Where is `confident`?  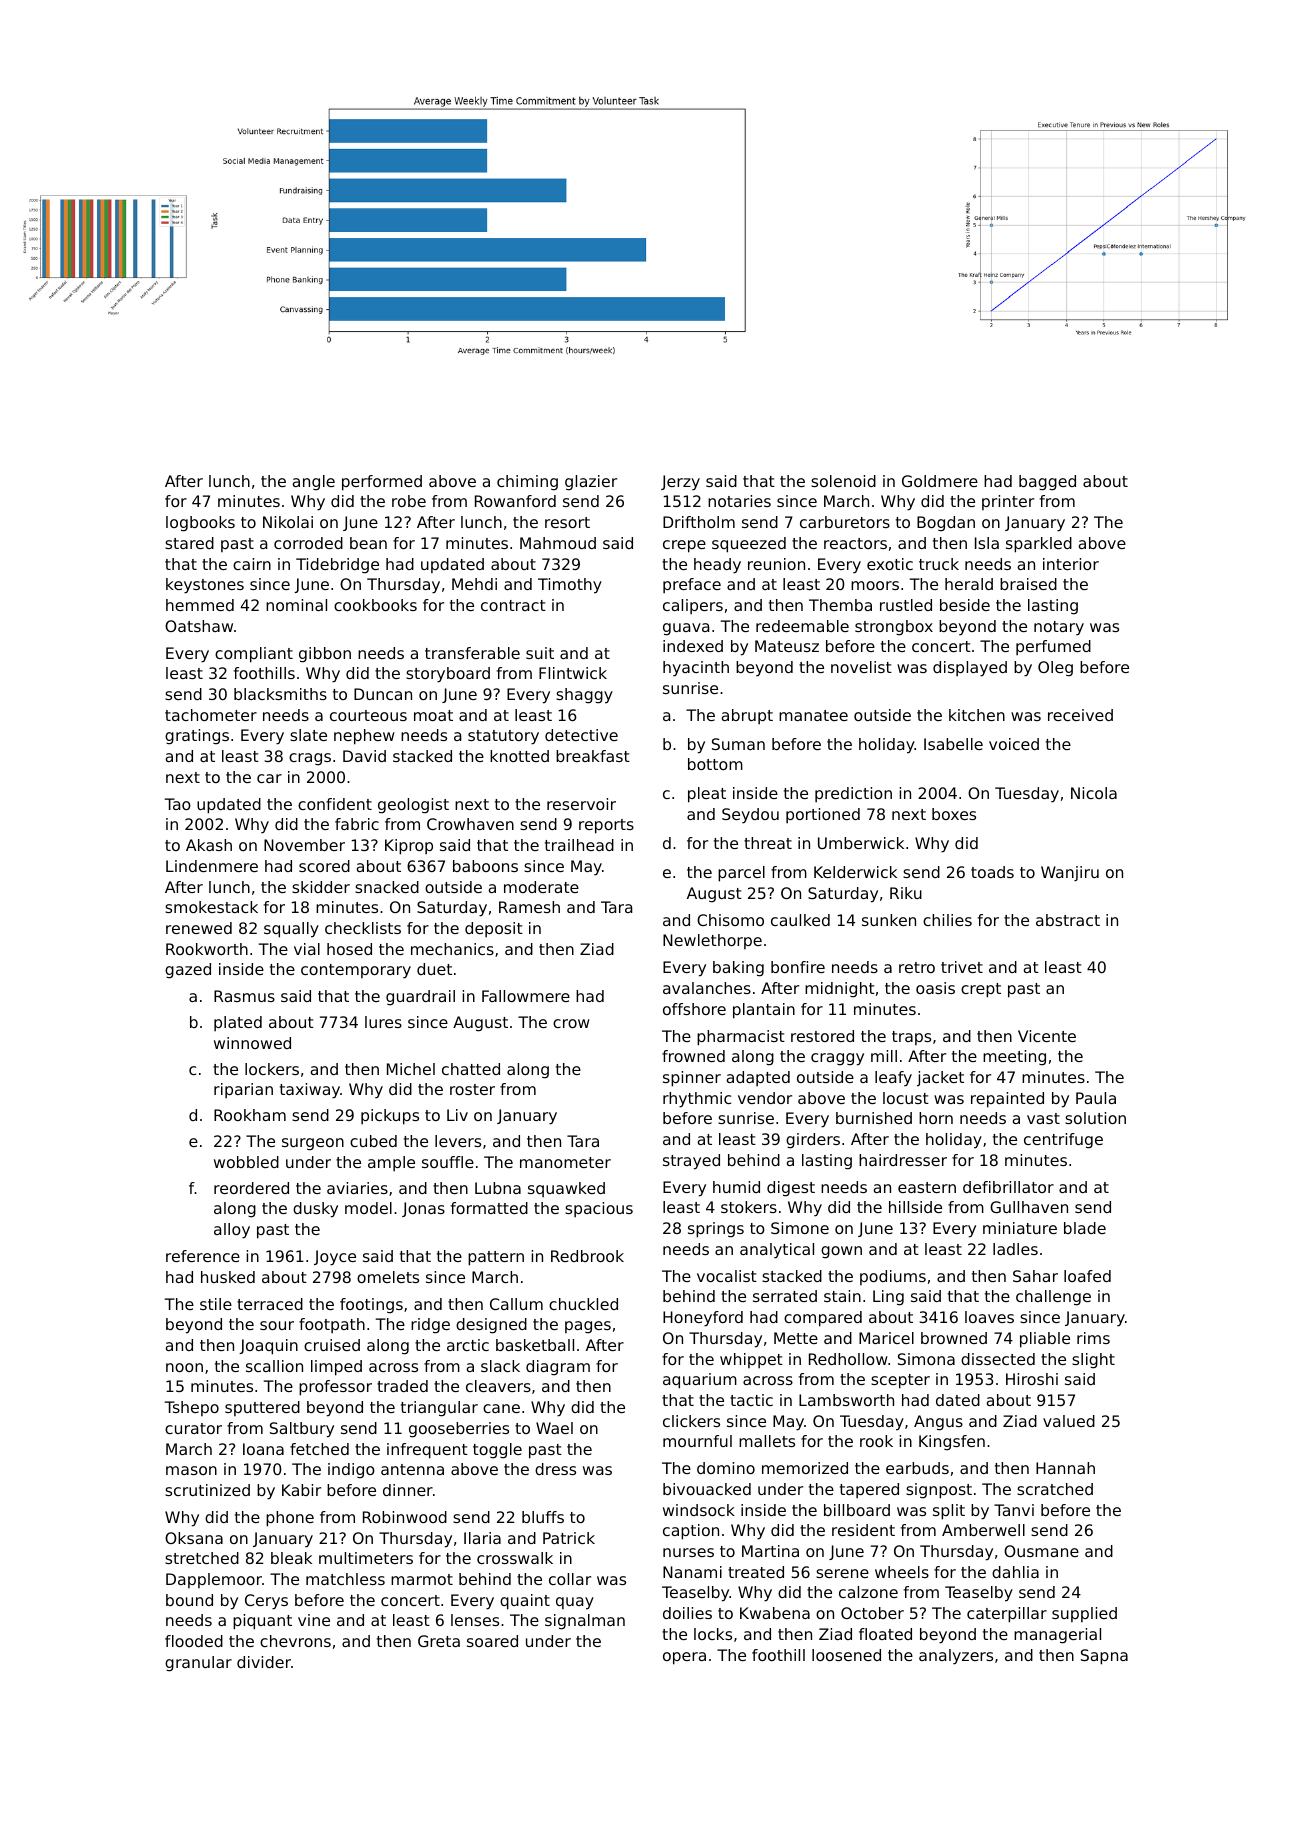 confident is located at coordinates (335, 804).
